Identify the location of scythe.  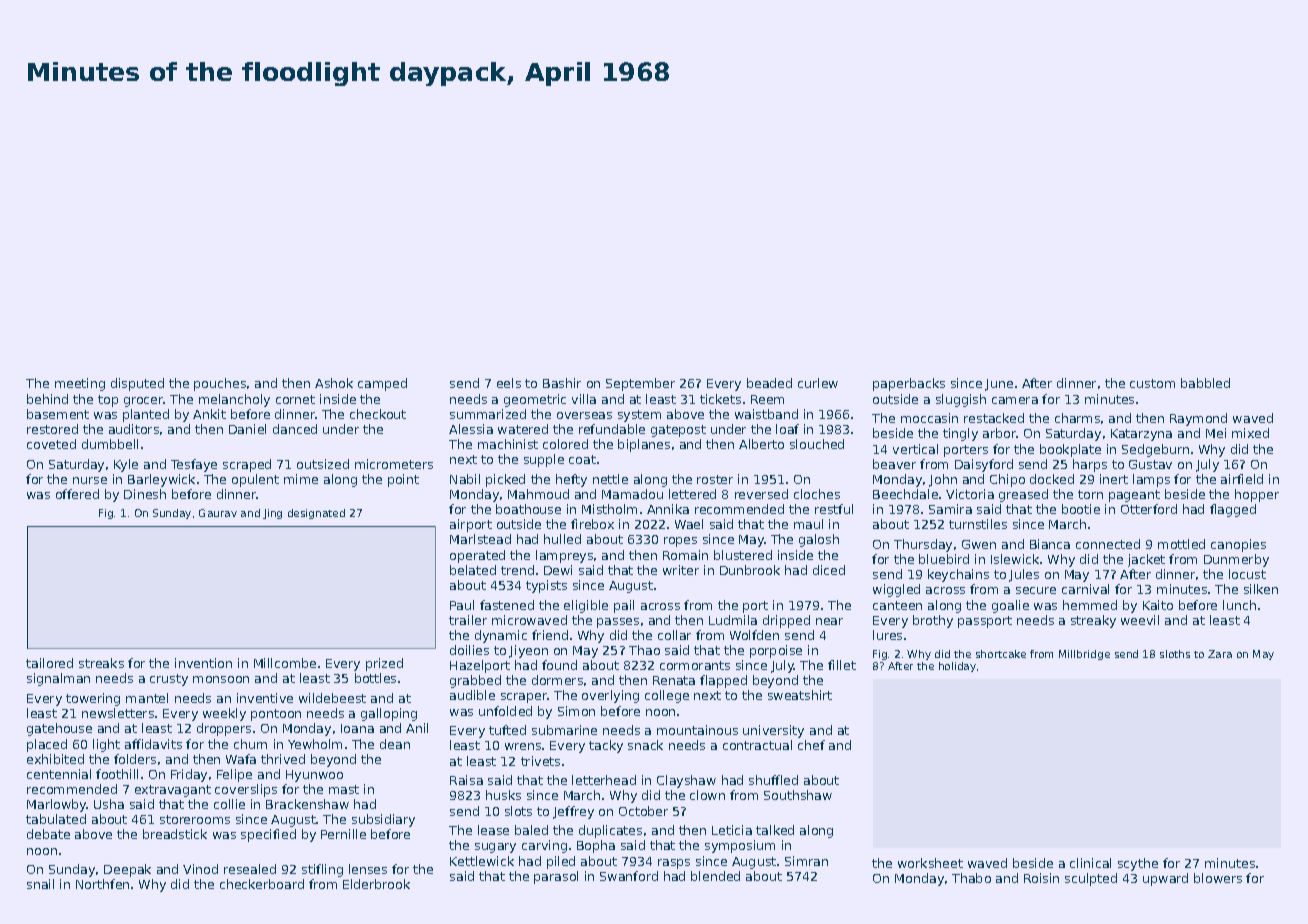
(1138, 864).
